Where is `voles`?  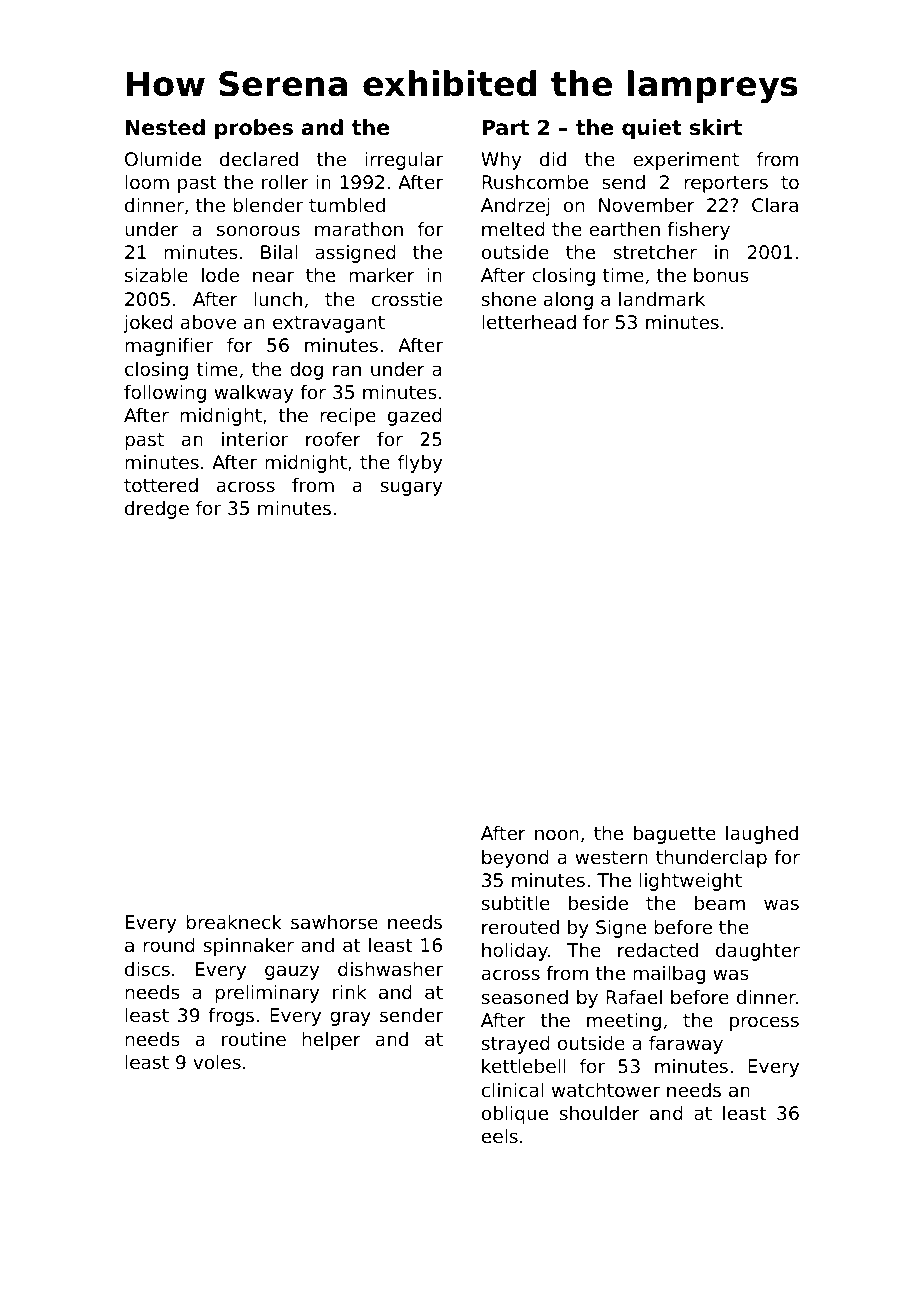 voles is located at coordinates (217, 1062).
